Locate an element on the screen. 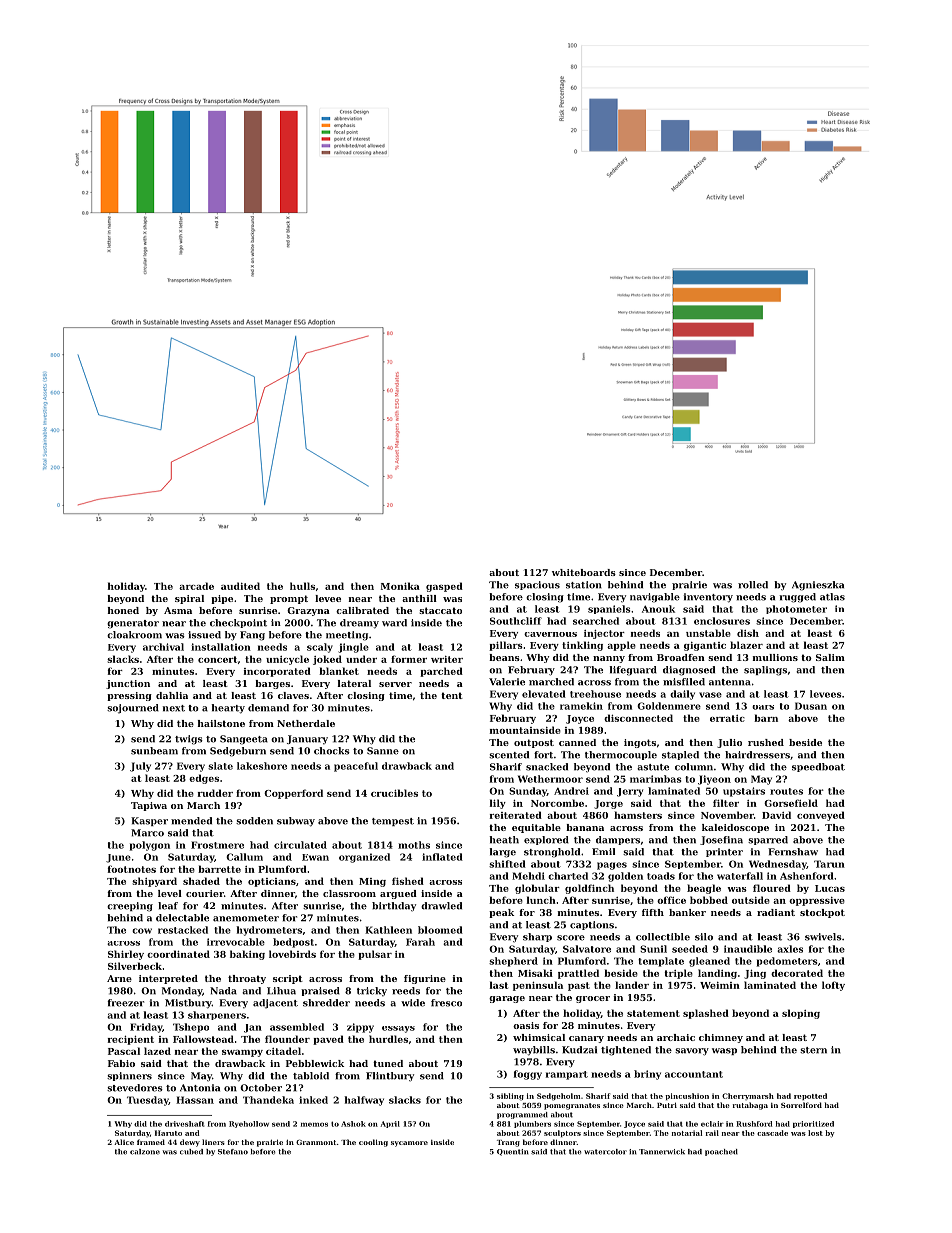  staccato is located at coordinates (440, 610).
